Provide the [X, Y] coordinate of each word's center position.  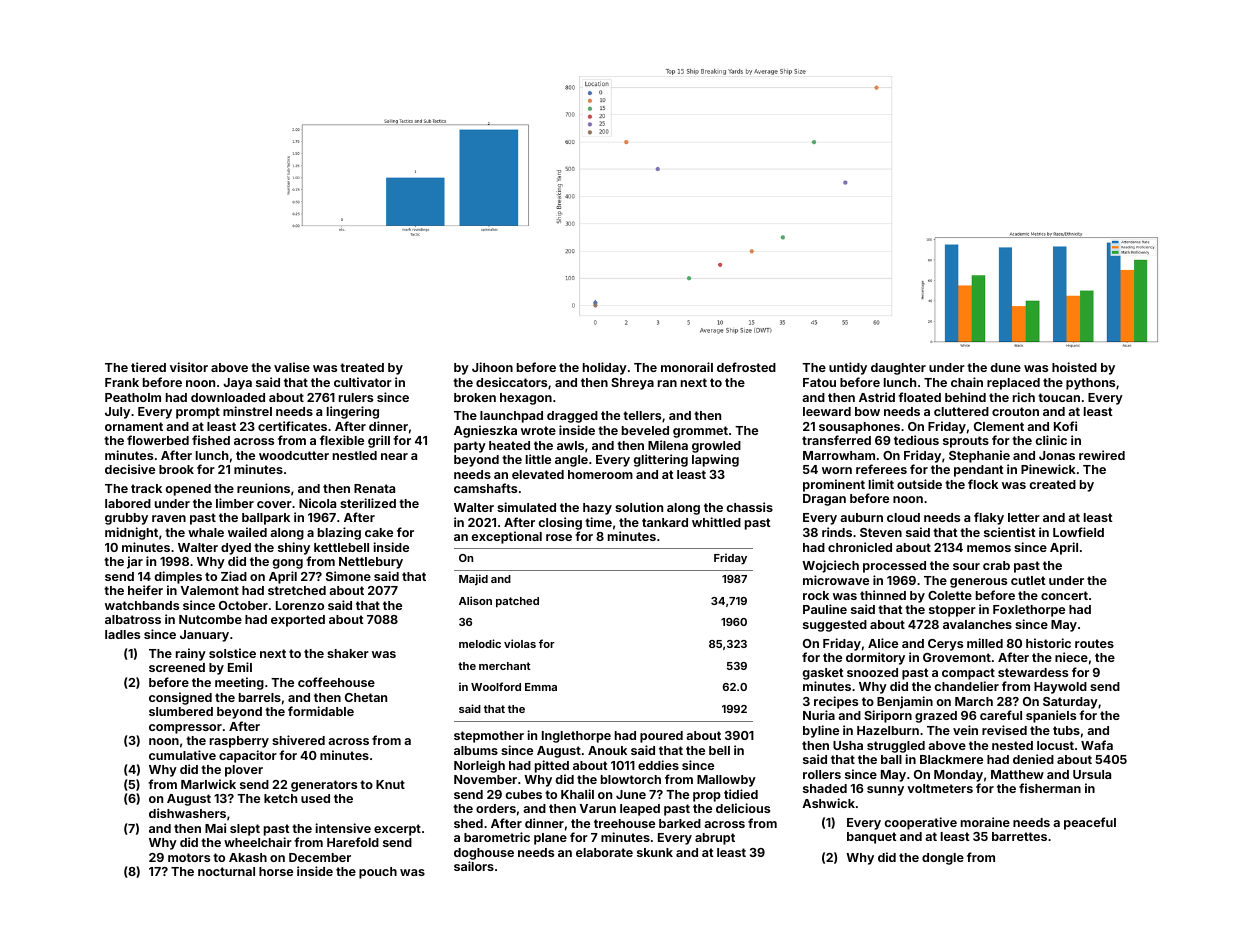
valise [292, 367]
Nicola [317, 503]
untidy [848, 368]
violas [520, 643]
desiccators [511, 382]
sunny [885, 791]
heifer [145, 590]
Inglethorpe [576, 737]
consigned [180, 698]
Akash [248, 857]
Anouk [607, 750]
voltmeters [940, 788]
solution [639, 507]
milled [985, 643]
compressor [185, 729]
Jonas [1057, 455]
